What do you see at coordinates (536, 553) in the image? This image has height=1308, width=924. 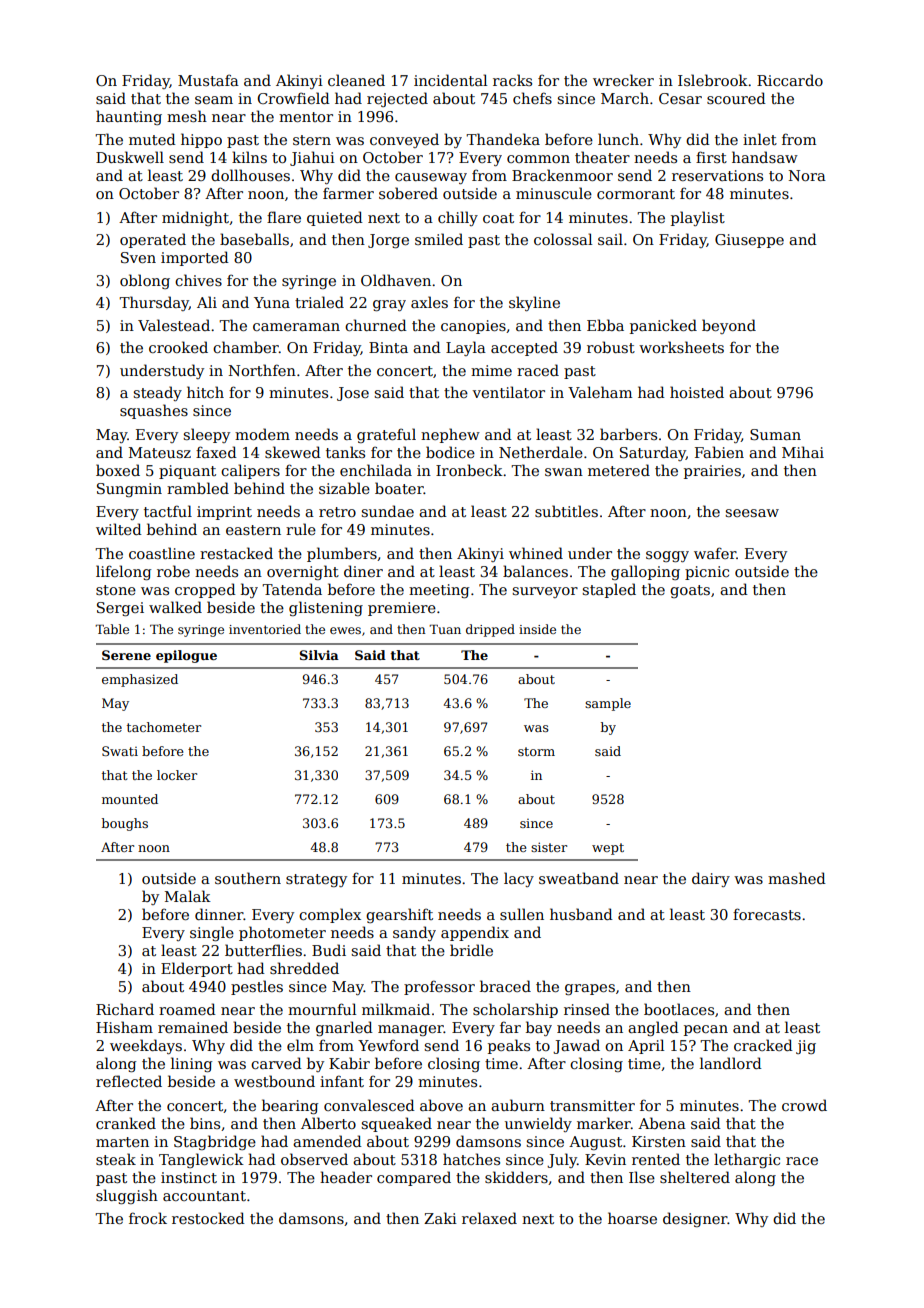 I see `whined` at bounding box center [536, 553].
